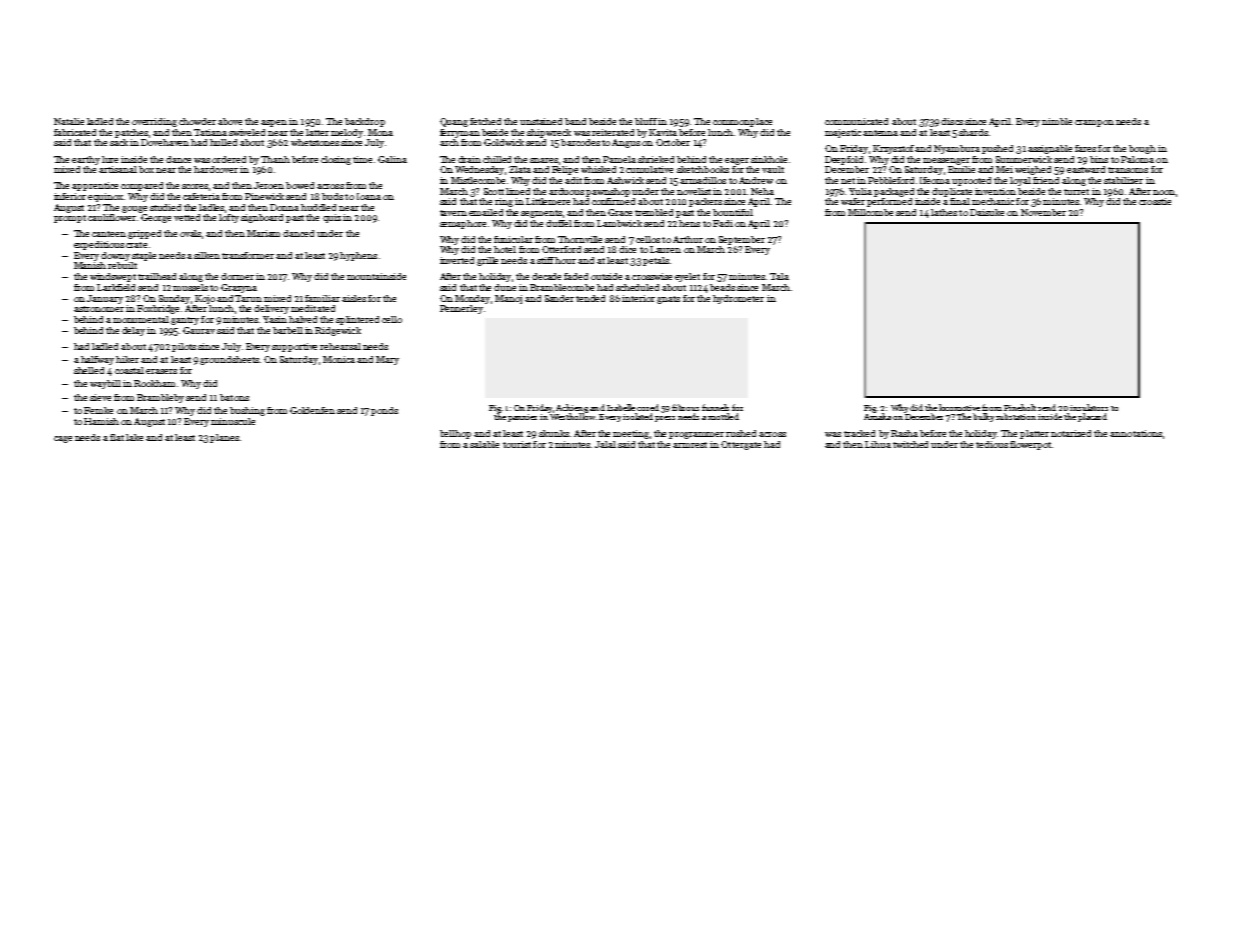 The width and height of the screenshot is (1233, 952). I want to click on locomotive, so click(959, 407).
